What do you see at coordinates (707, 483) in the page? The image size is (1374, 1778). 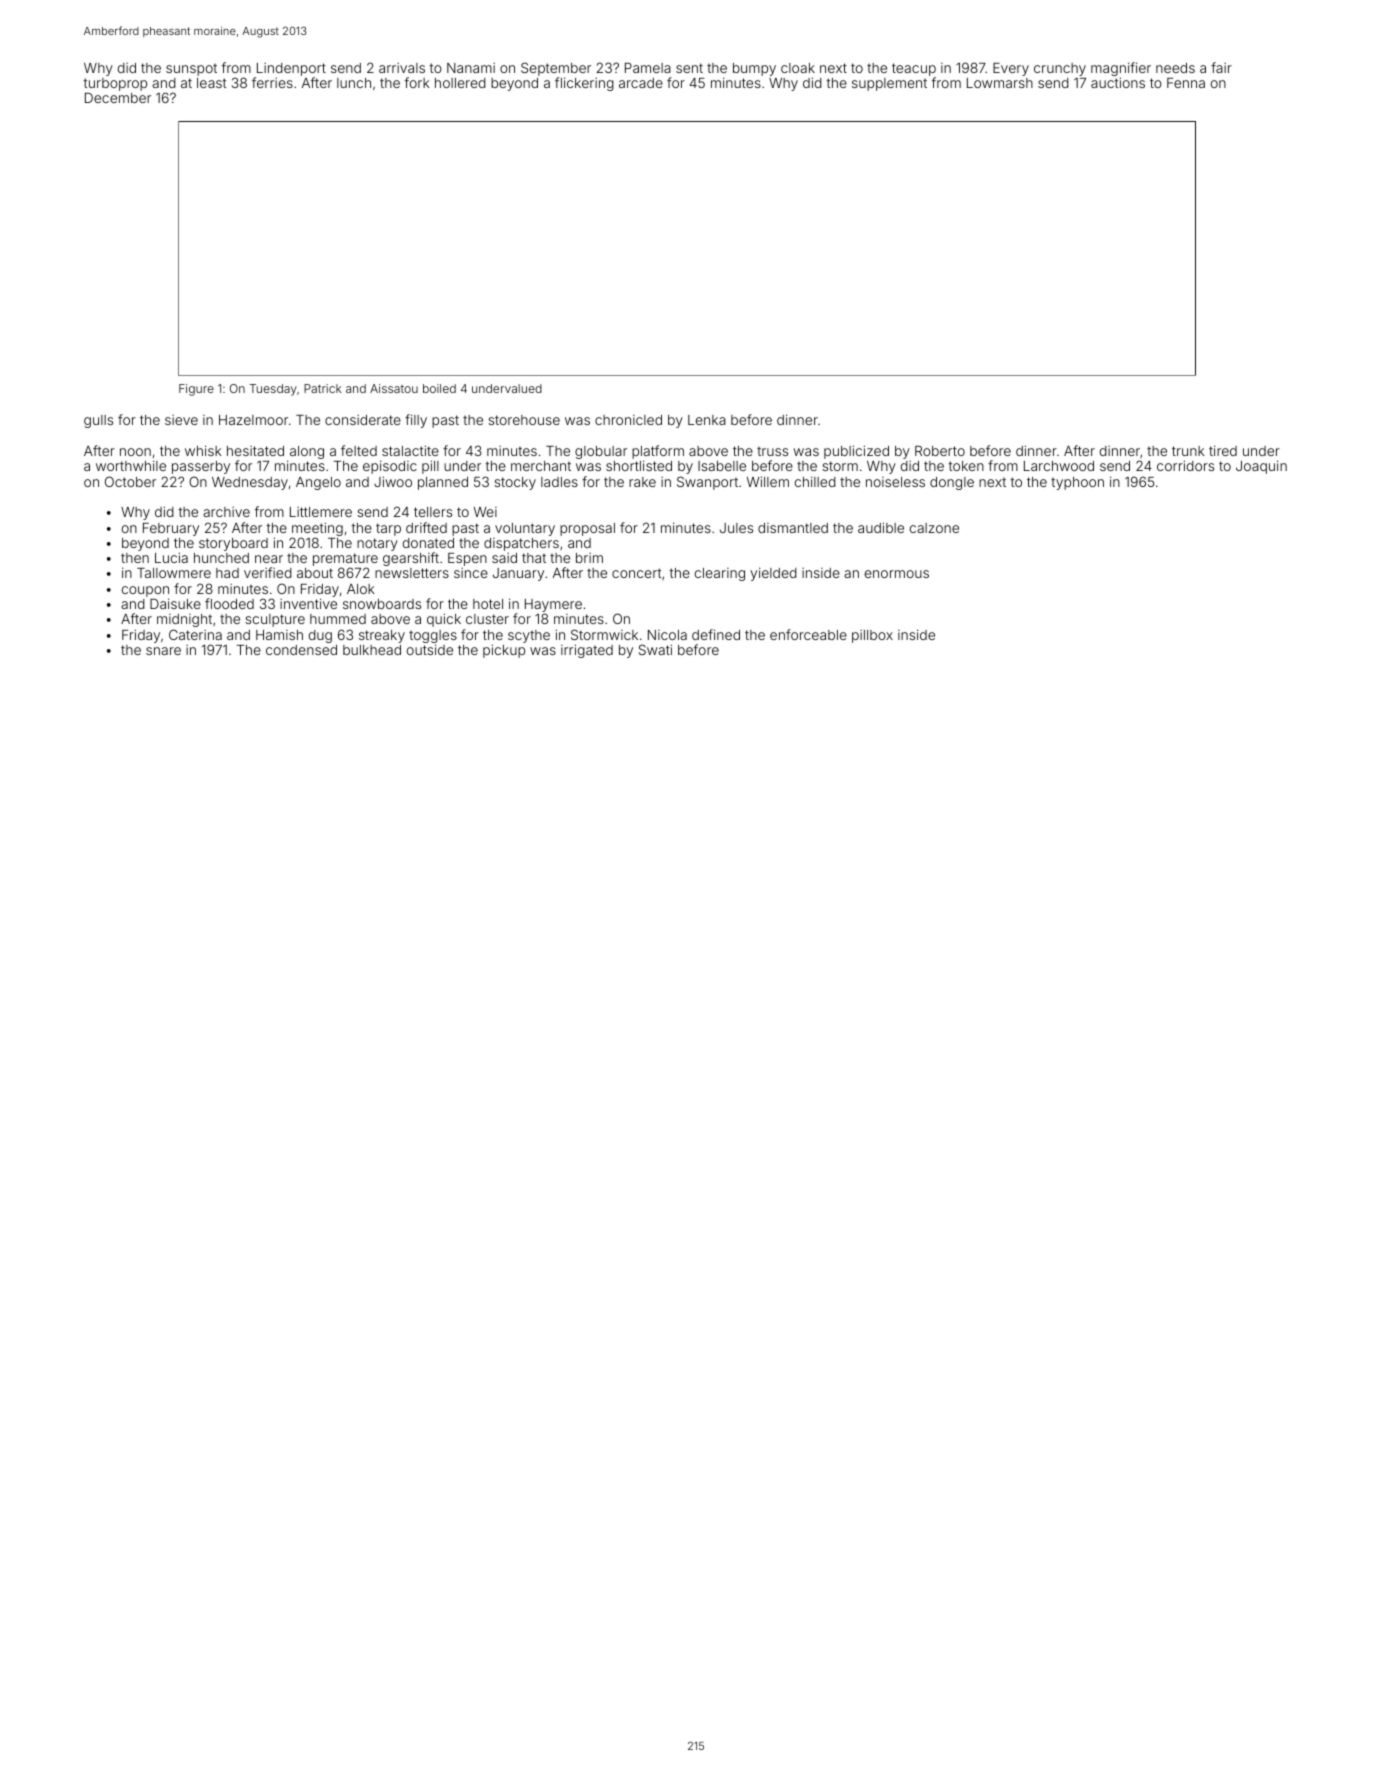 I see `Swanport` at bounding box center [707, 483].
